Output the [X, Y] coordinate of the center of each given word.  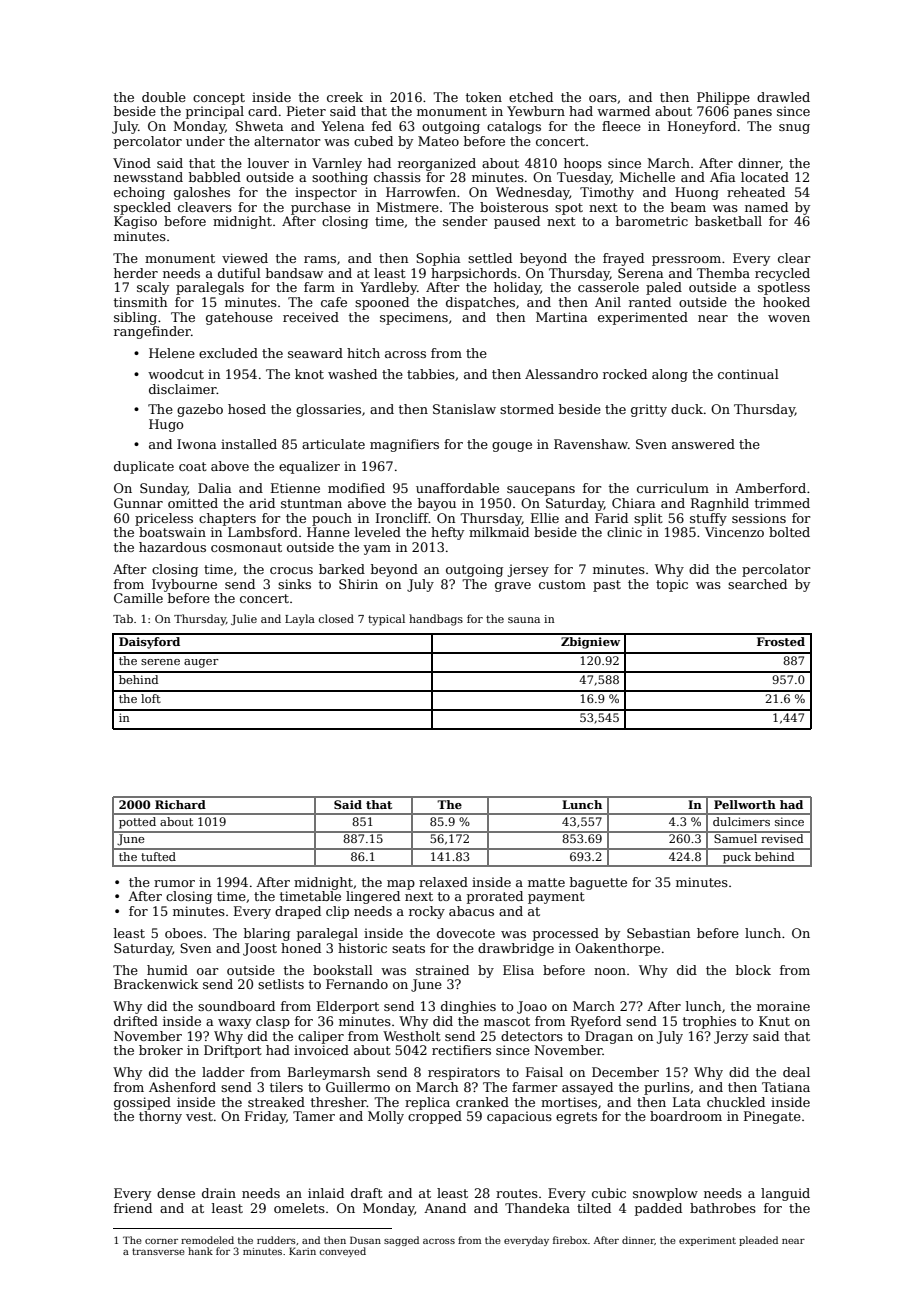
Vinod [132, 163]
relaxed [443, 882]
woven [789, 318]
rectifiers [461, 1050]
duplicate [144, 467]
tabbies [431, 374]
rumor [174, 883]
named [766, 207]
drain [219, 1193]
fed [382, 126]
